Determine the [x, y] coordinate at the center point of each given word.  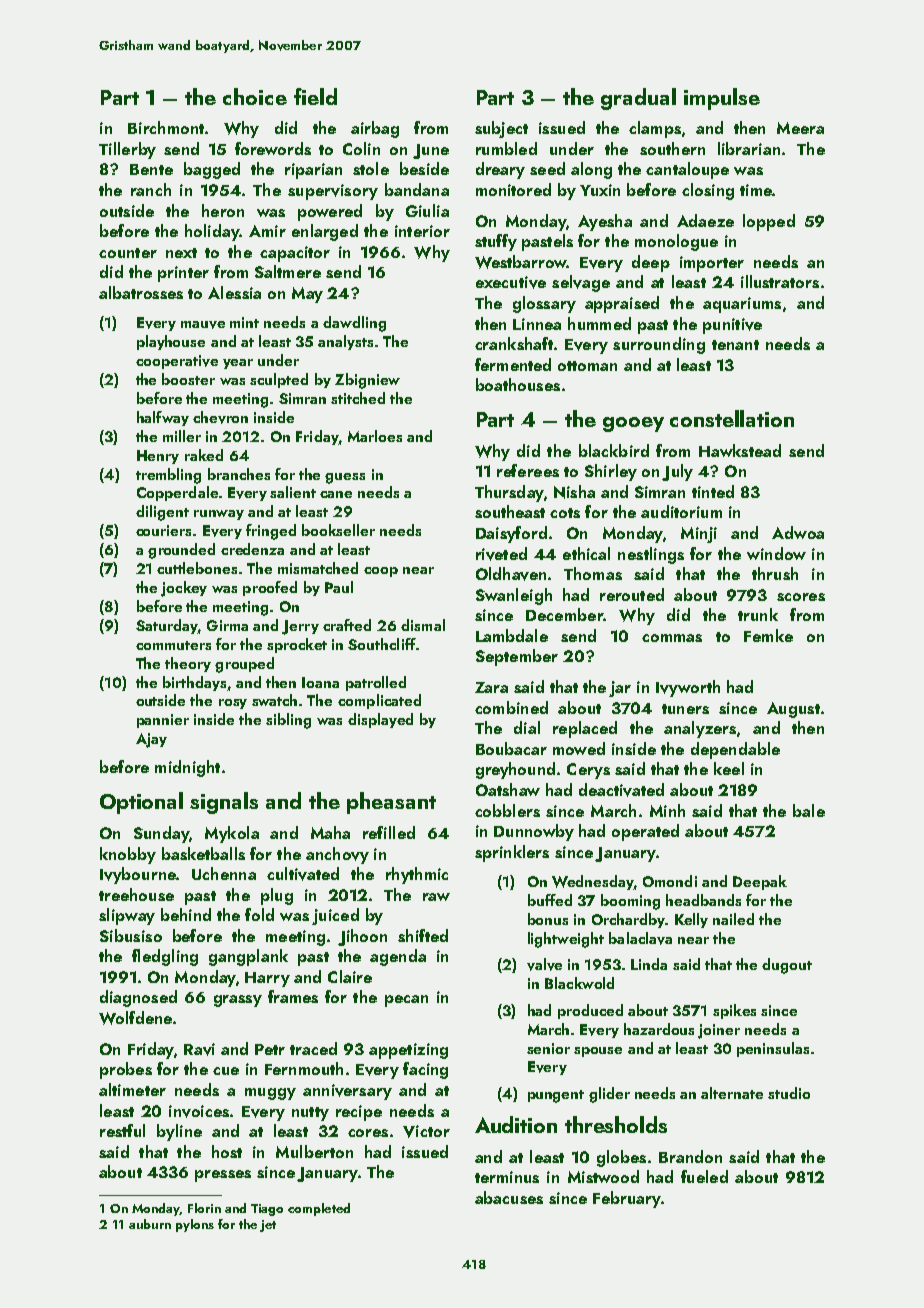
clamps [655, 129]
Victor [426, 1131]
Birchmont [166, 127]
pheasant [391, 803]
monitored [513, 189]
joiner [719, 1031]
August [793, 710]
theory [188, 664]
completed [319, 1209]
